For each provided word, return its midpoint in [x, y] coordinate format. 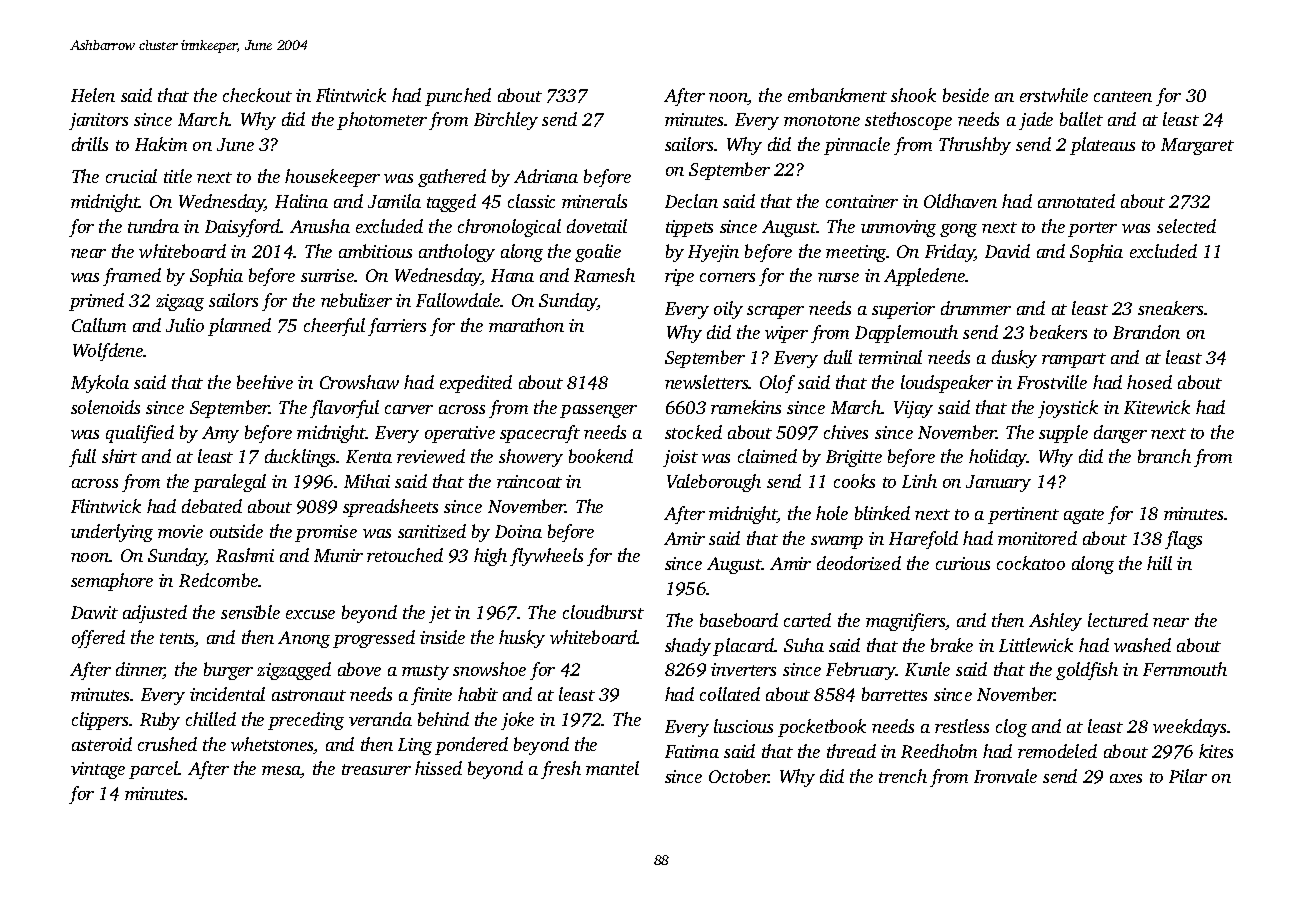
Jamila [394, 201]
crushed [167, 744]
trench [903, 776]
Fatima [692, 751]
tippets [689, 228]
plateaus [1102, 146]
